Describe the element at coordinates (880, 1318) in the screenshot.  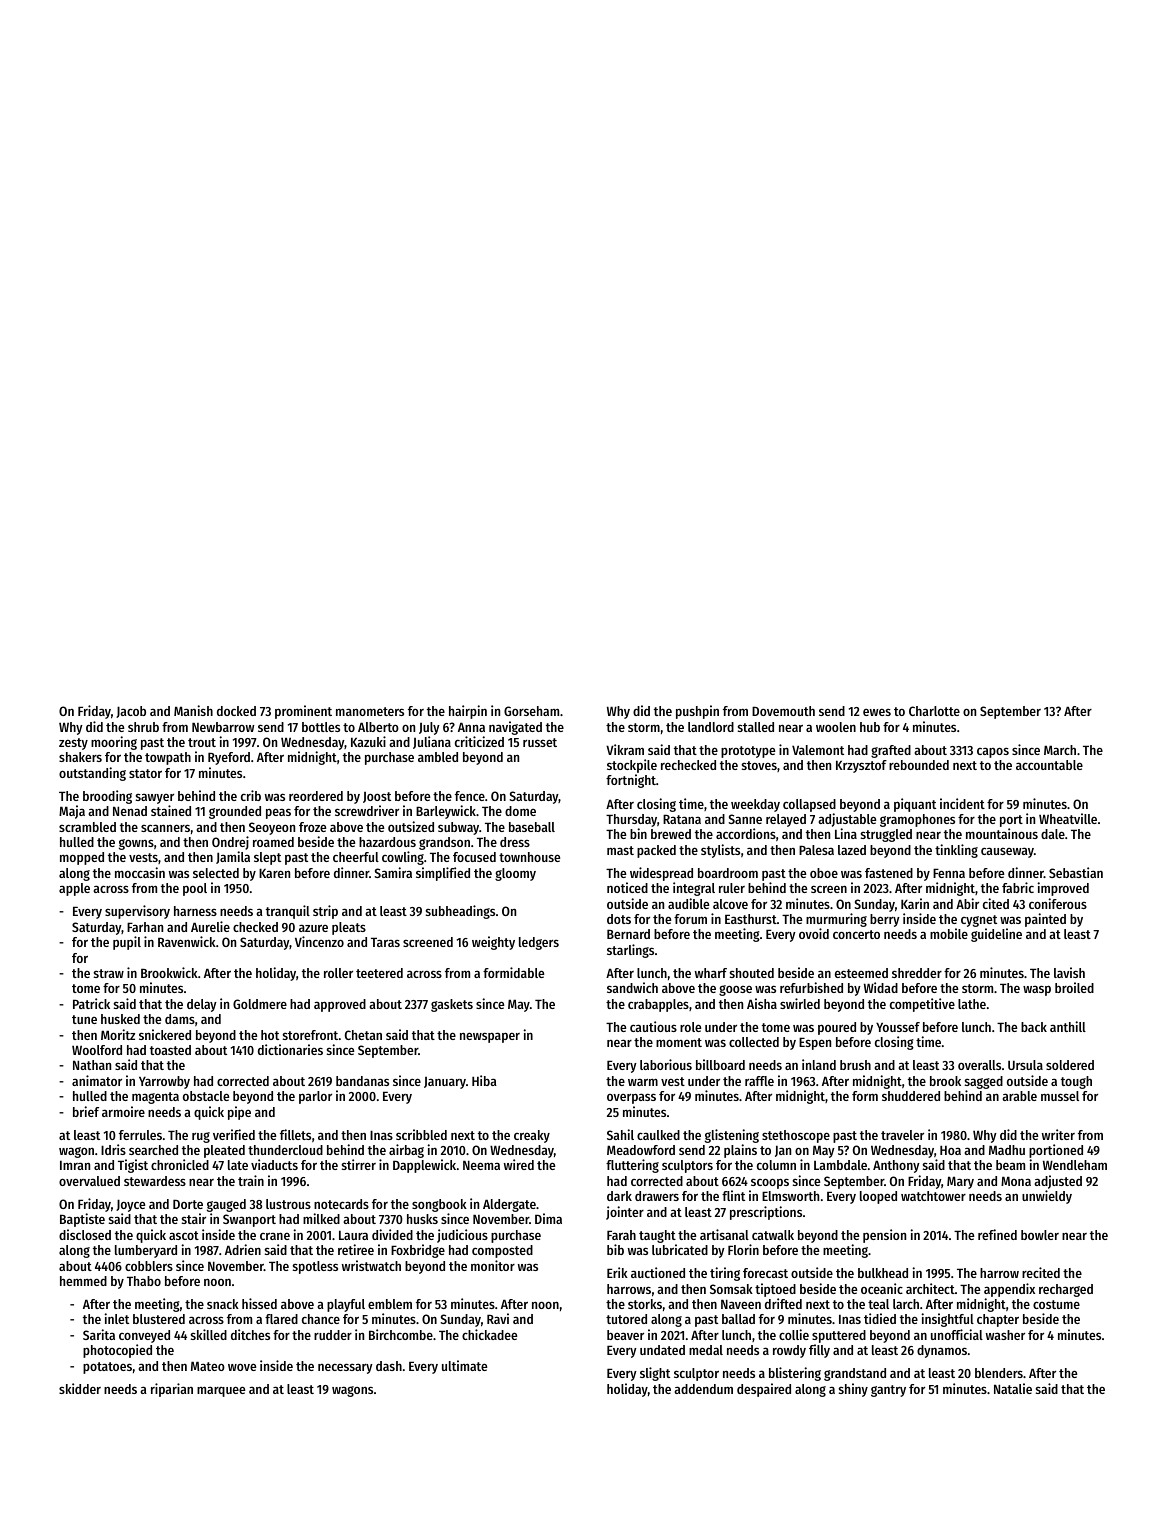
I see `tidied` at that location.
